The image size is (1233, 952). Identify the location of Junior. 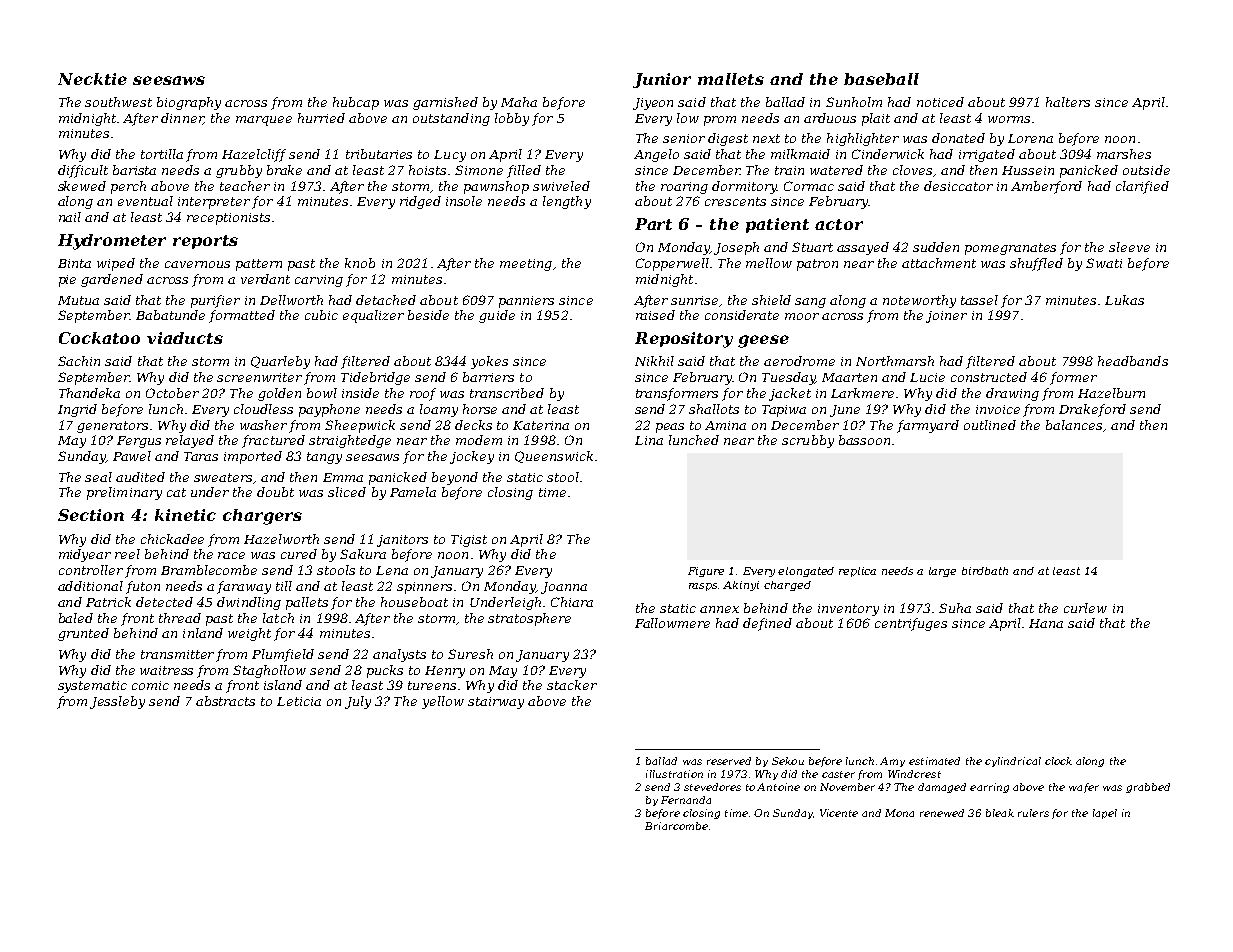
(662, 80).
